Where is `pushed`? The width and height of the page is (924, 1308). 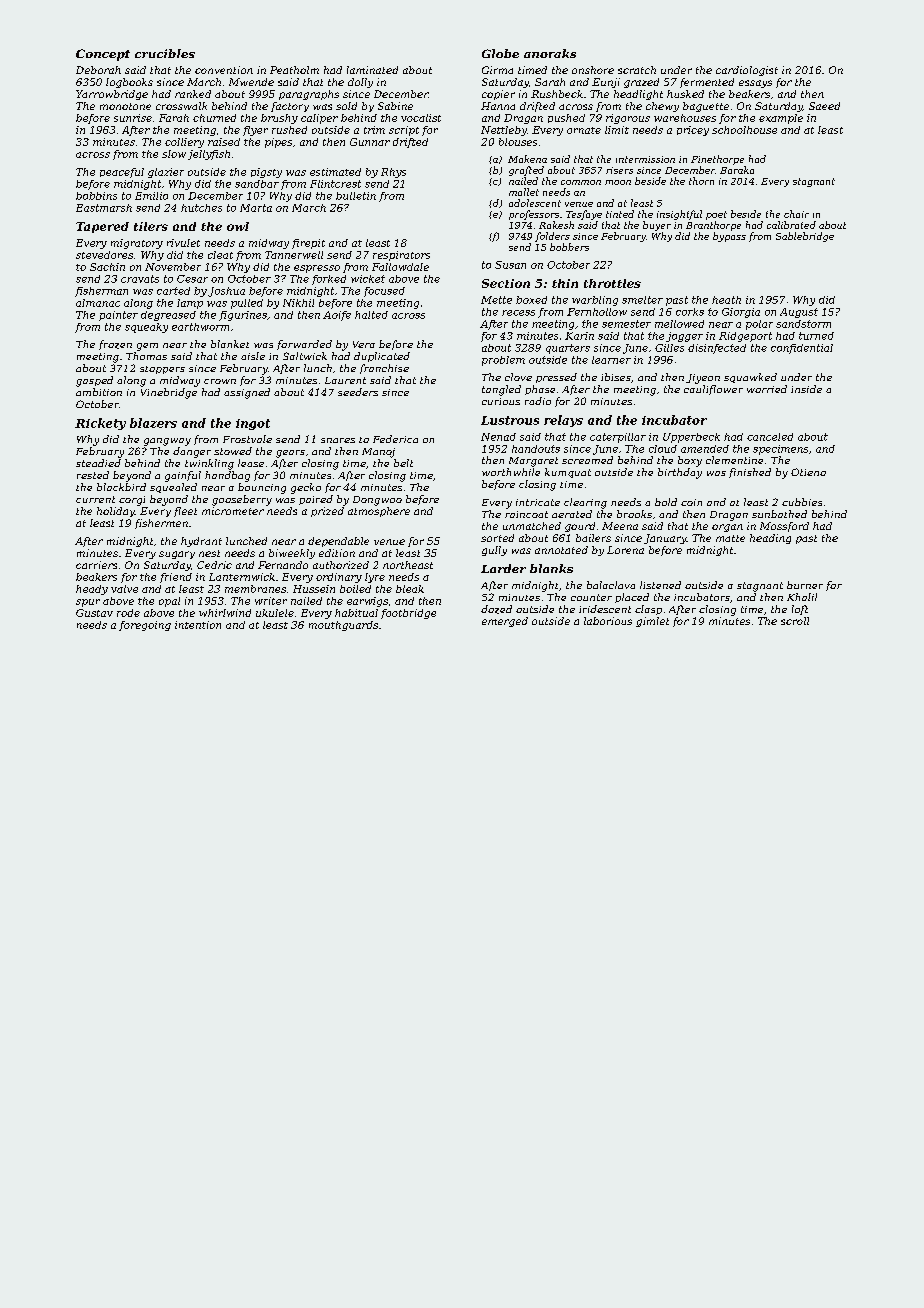 pushed is located at coordinates (566, 118).
